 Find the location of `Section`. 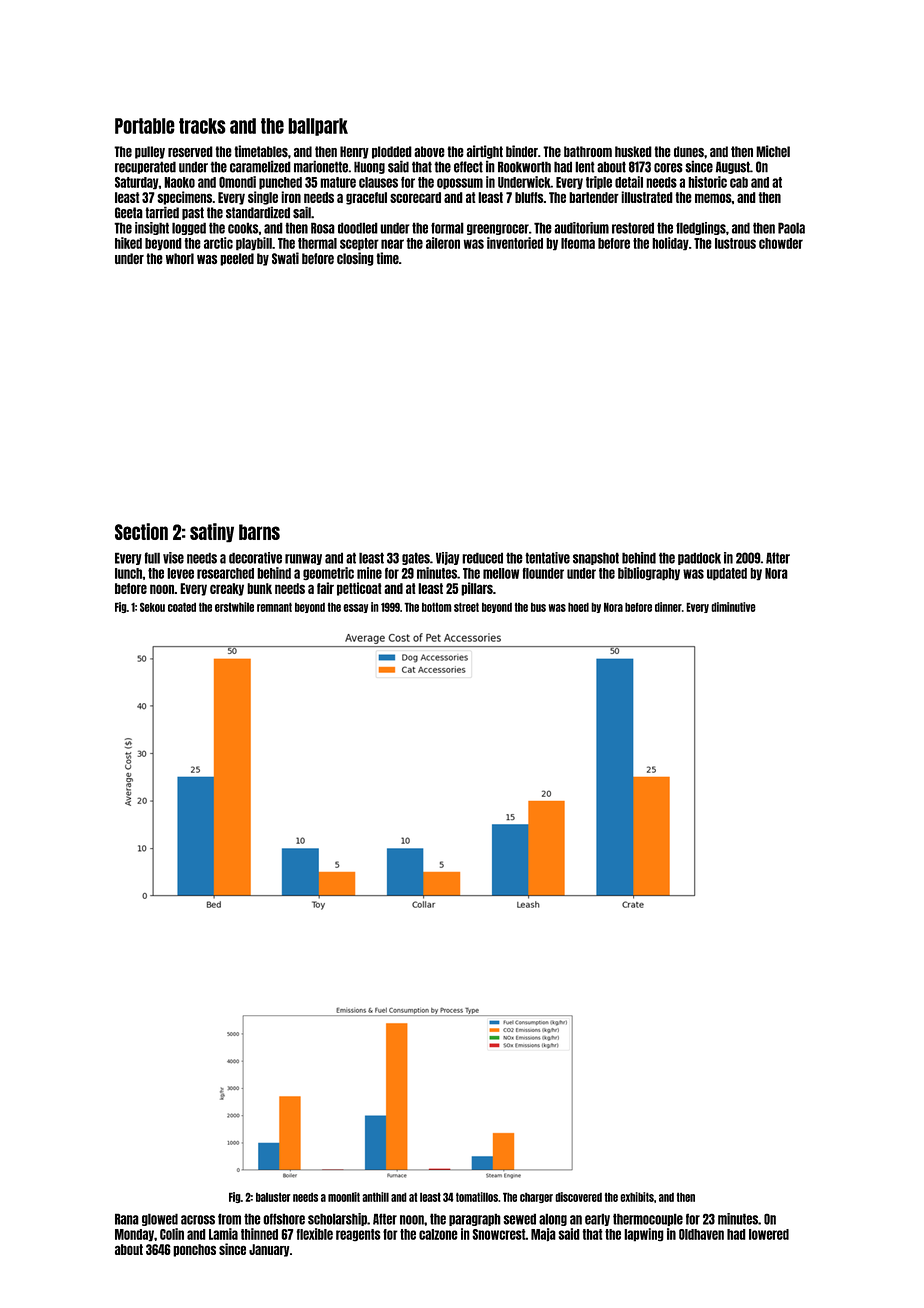

Section is located at coordinates (141, 531).
